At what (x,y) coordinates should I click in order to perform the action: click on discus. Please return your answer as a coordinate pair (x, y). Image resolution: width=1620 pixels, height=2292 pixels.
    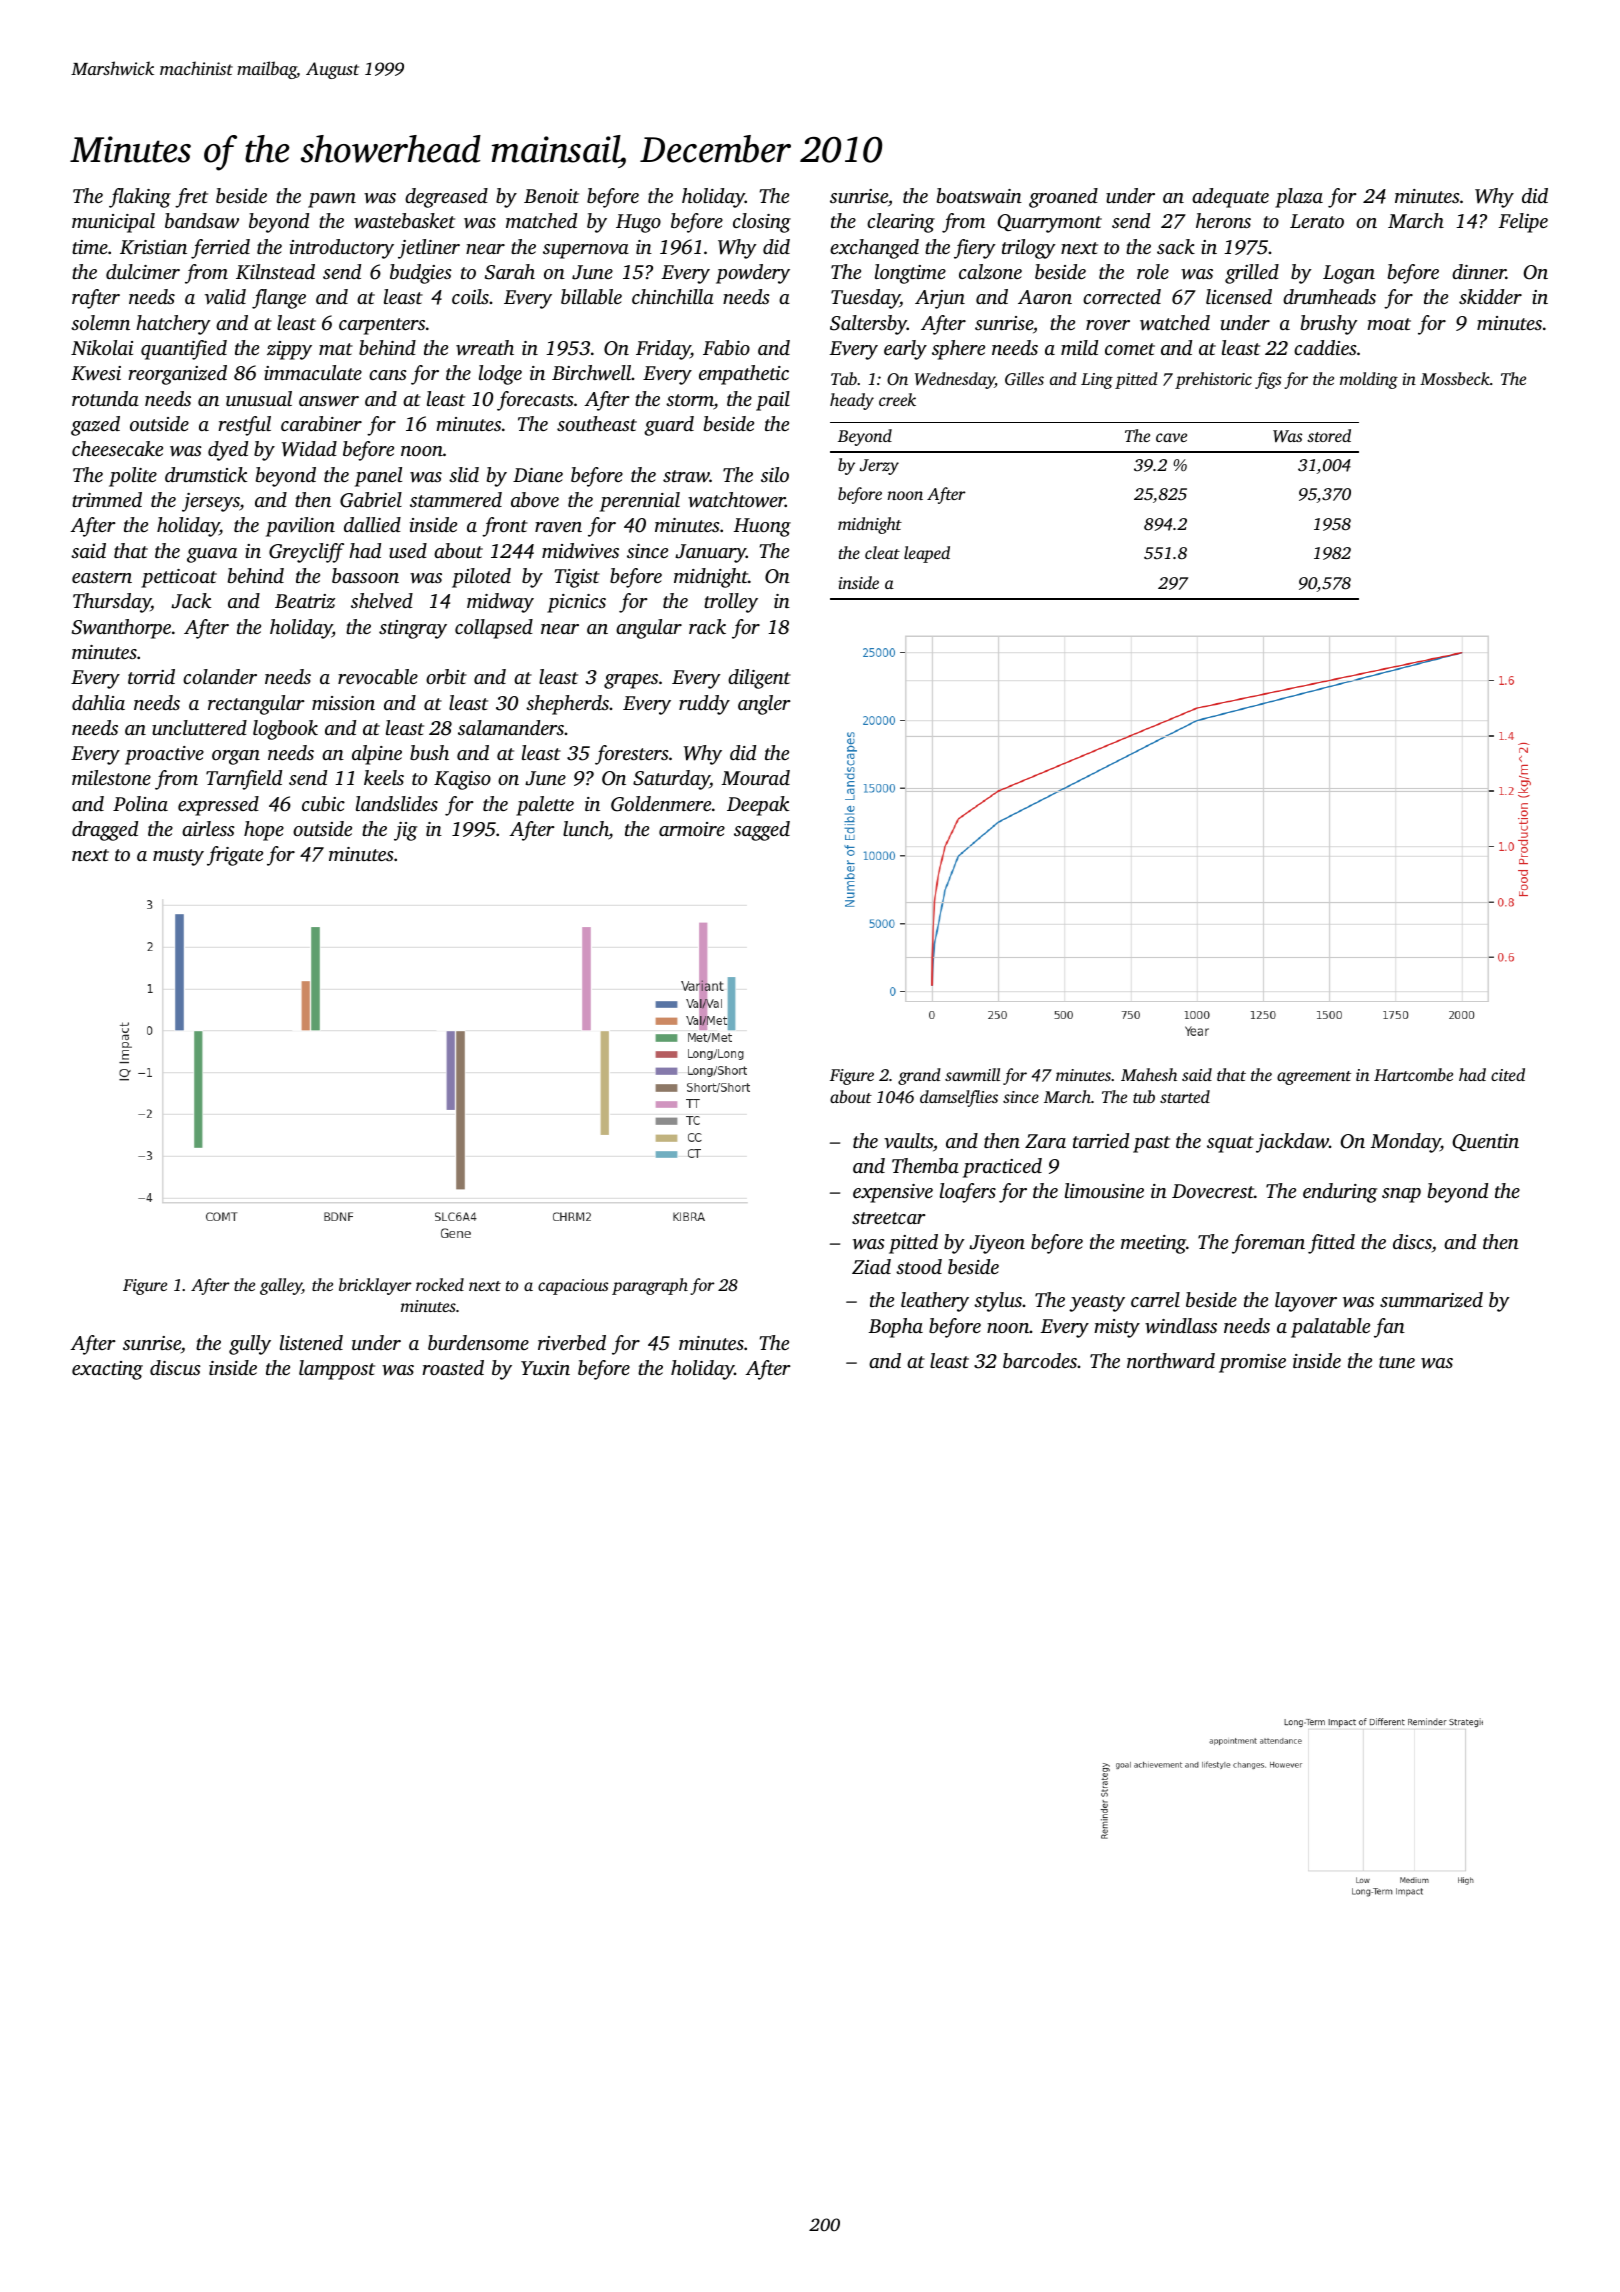
    Looking at the image, I should click on (175, 1367).
